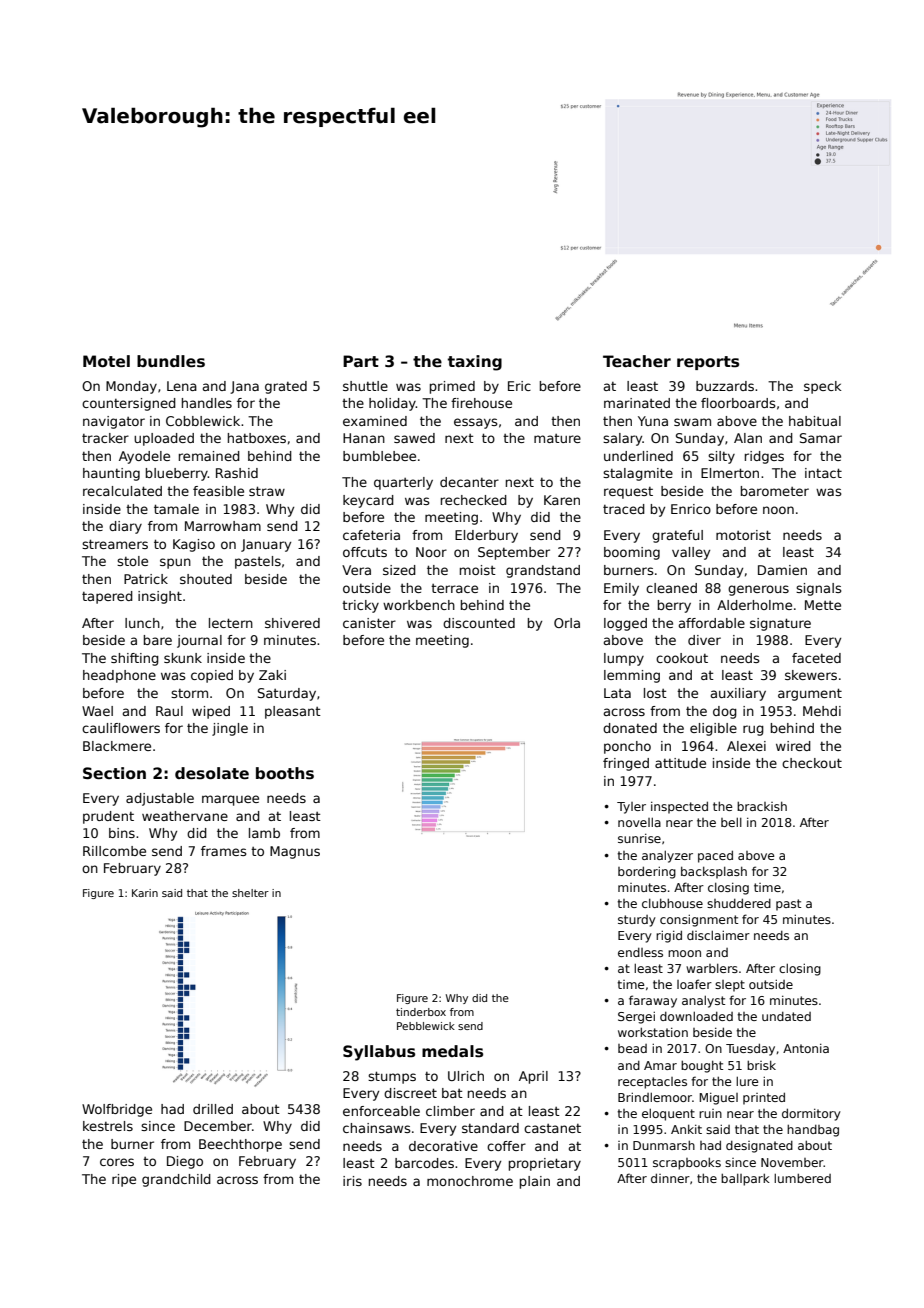 The height and width of the screenshot is (1308, 924). I want to click on checkout, so click(812, 763).
